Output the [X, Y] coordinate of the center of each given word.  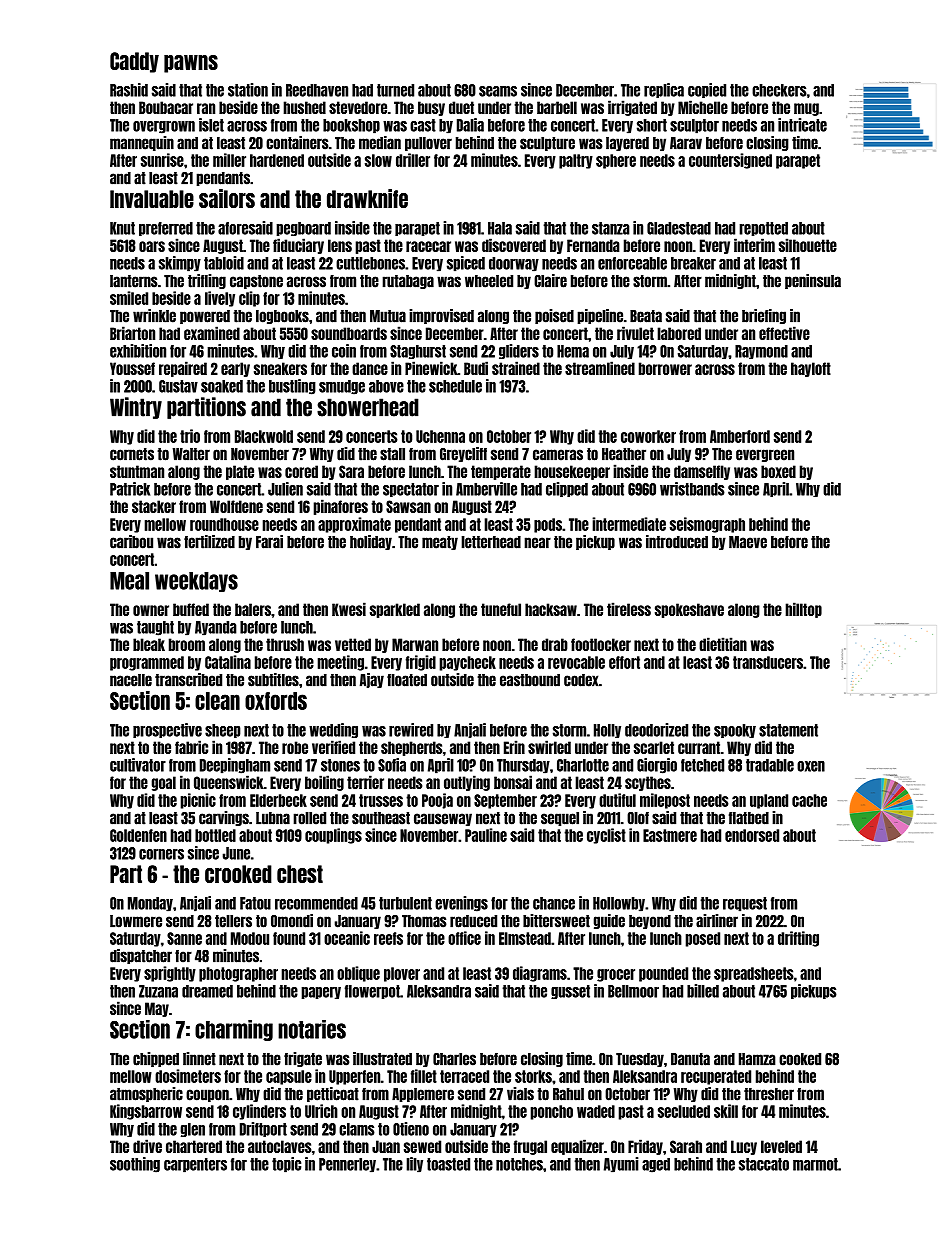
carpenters [195, 1165]
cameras [558, 455]
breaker [693, 263]
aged [656, 1165]
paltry [576, 161]
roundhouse [224, 524]
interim [754, 245]
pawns [191, 64]
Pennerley [347, 1165]
